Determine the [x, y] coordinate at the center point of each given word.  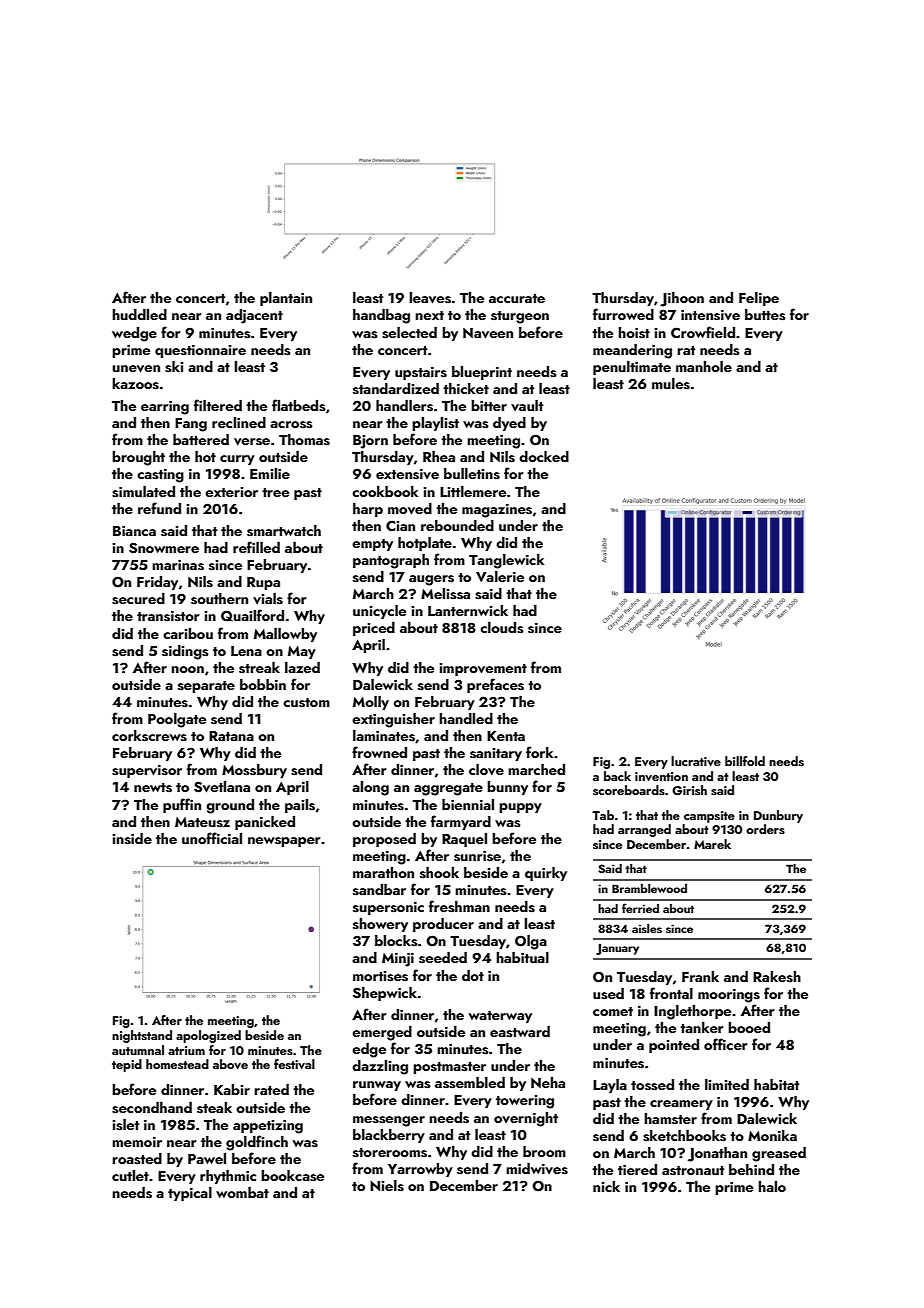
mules [671, 384]
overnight [526, 1119]
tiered [637, 1169]
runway [377, 1086]
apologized [208, 1036]
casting [160, 476]
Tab [603, 815]
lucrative [696, 761]
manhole [704, 366]
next [429, 315]
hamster [670, 1119]
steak [214, 1108]
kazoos [135, 384]
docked [544, 456]
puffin [182, 805]
